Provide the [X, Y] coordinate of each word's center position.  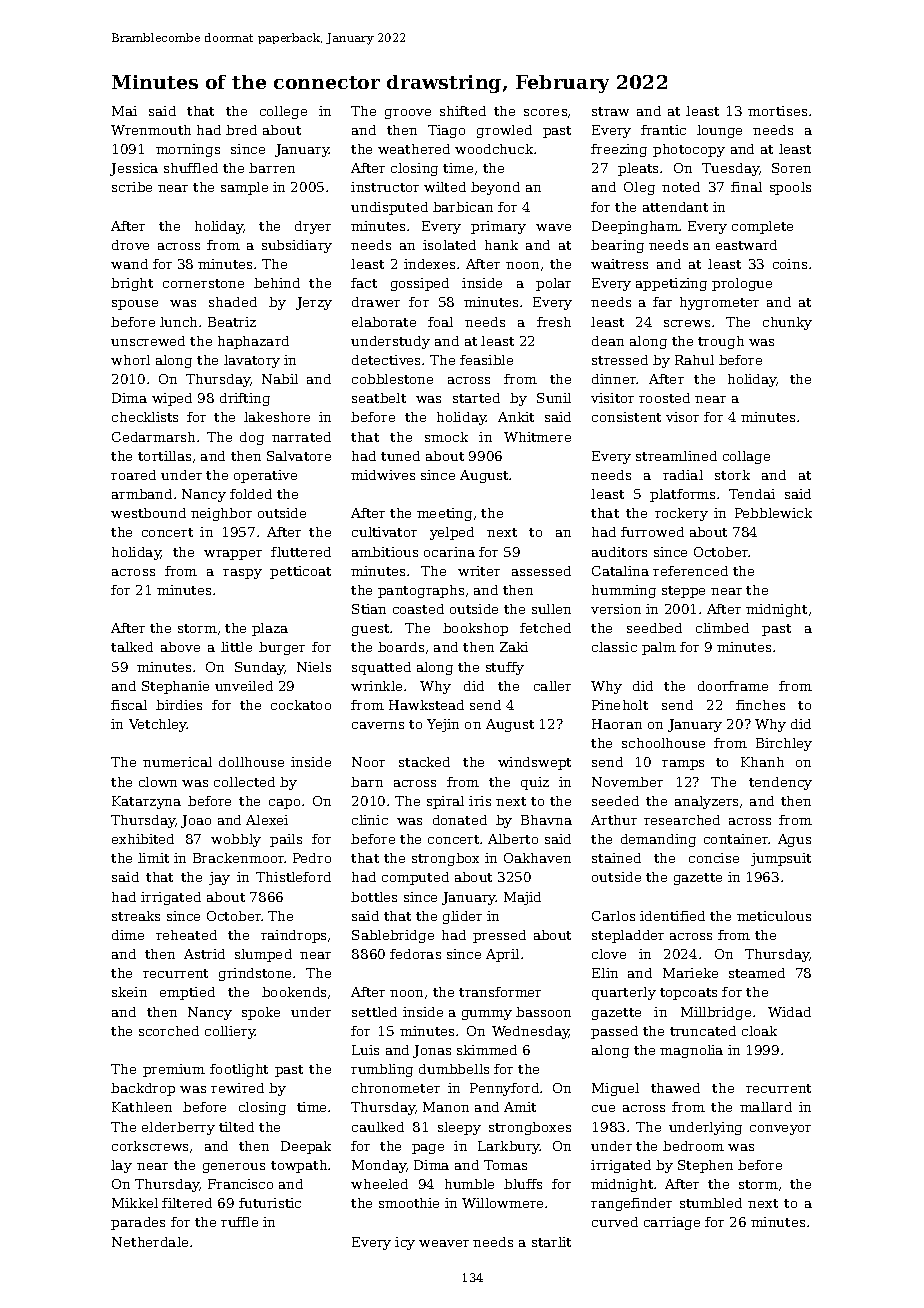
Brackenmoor [239, 858]
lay [121, 1166]
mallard [766, 1107]
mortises [777, 111]
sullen [551, 609]
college [283, 112]
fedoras [415, 954]
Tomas [505, 1165]
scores [545, 112]
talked [132, 647]
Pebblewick [773, 513]
